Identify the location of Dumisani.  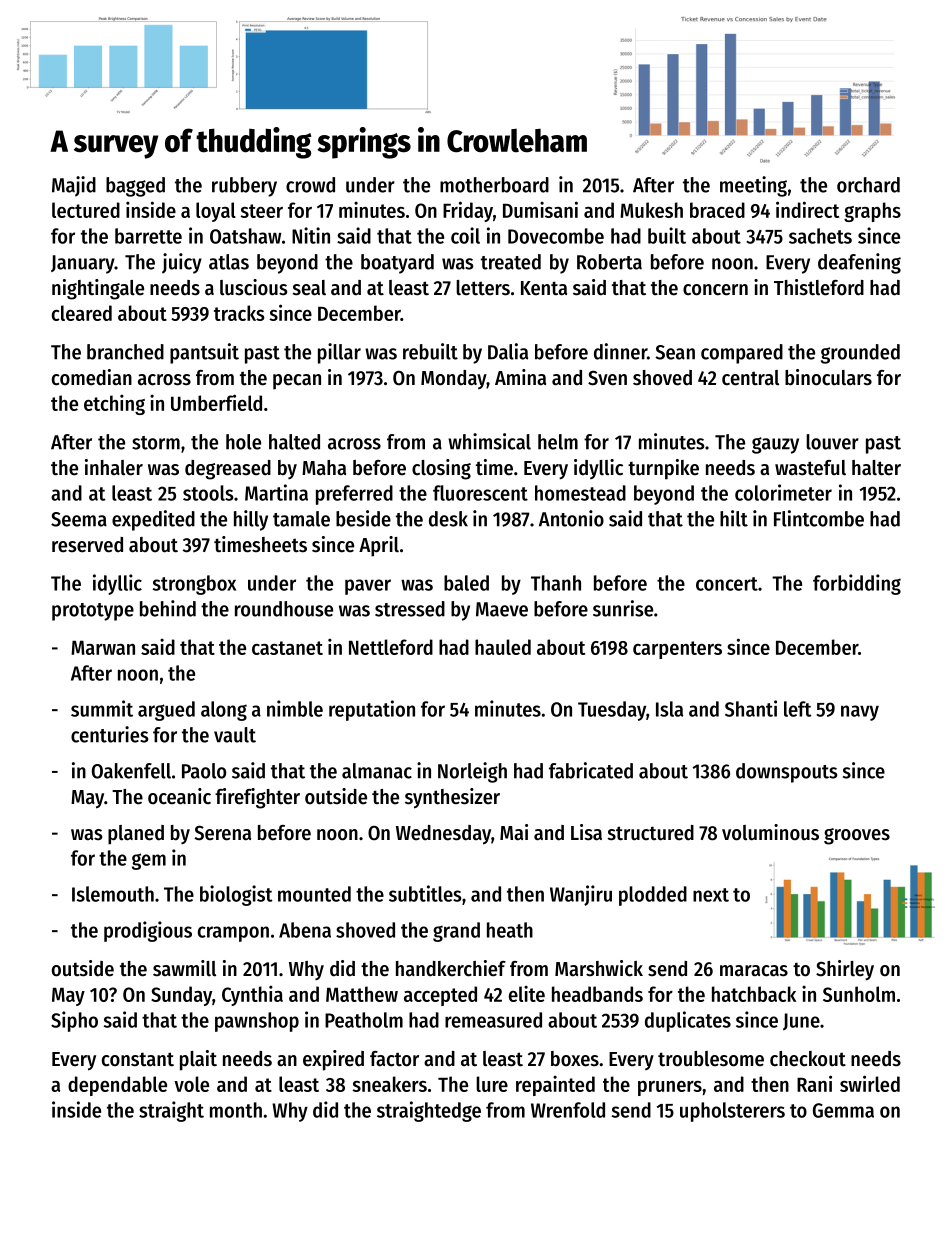
(540, 209).
